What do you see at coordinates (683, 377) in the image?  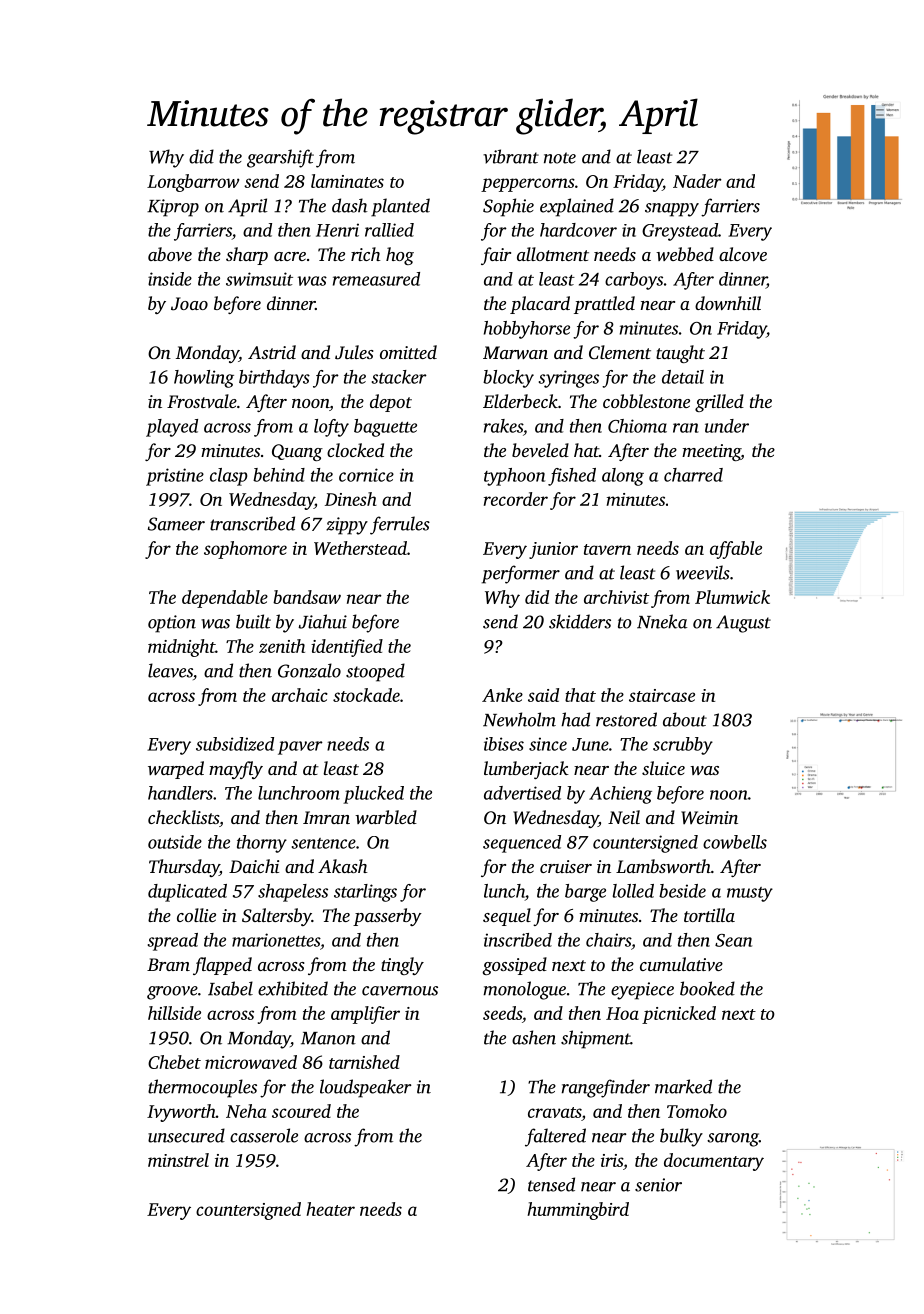 I see `detail` at bounding box center [683, 377].
